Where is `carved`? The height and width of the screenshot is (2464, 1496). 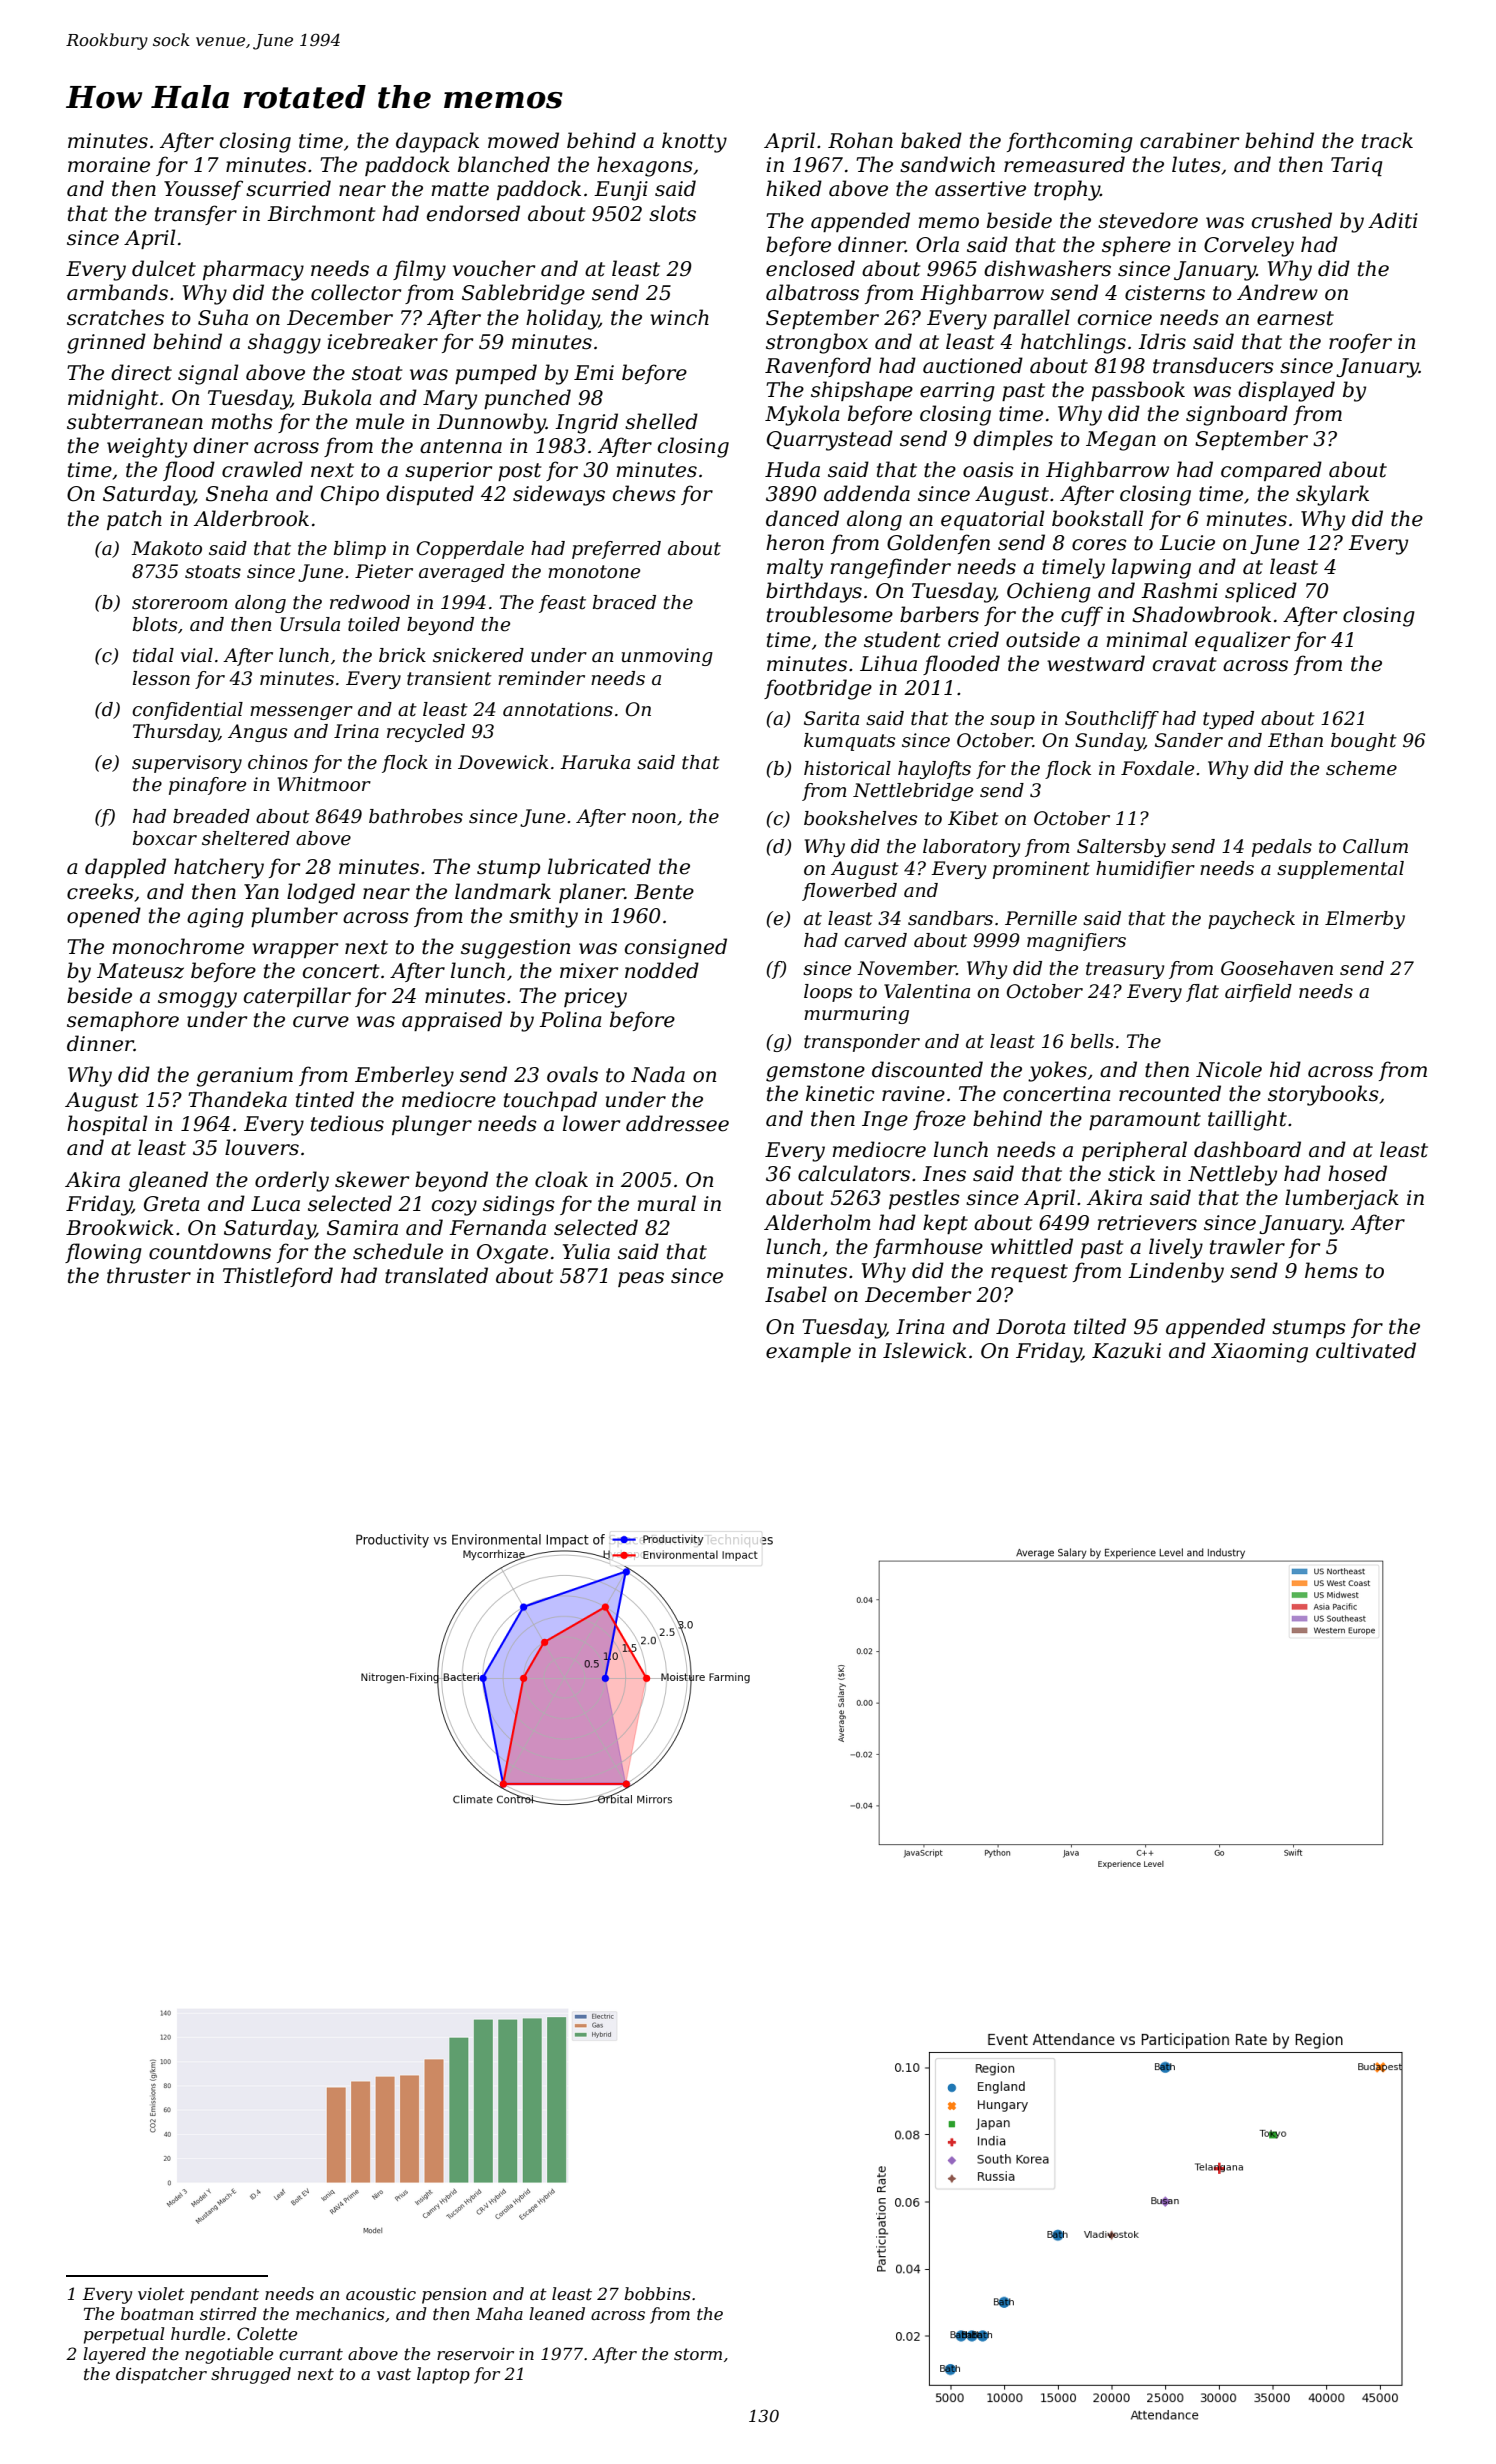 carved is located at coordinates (875, 940).
